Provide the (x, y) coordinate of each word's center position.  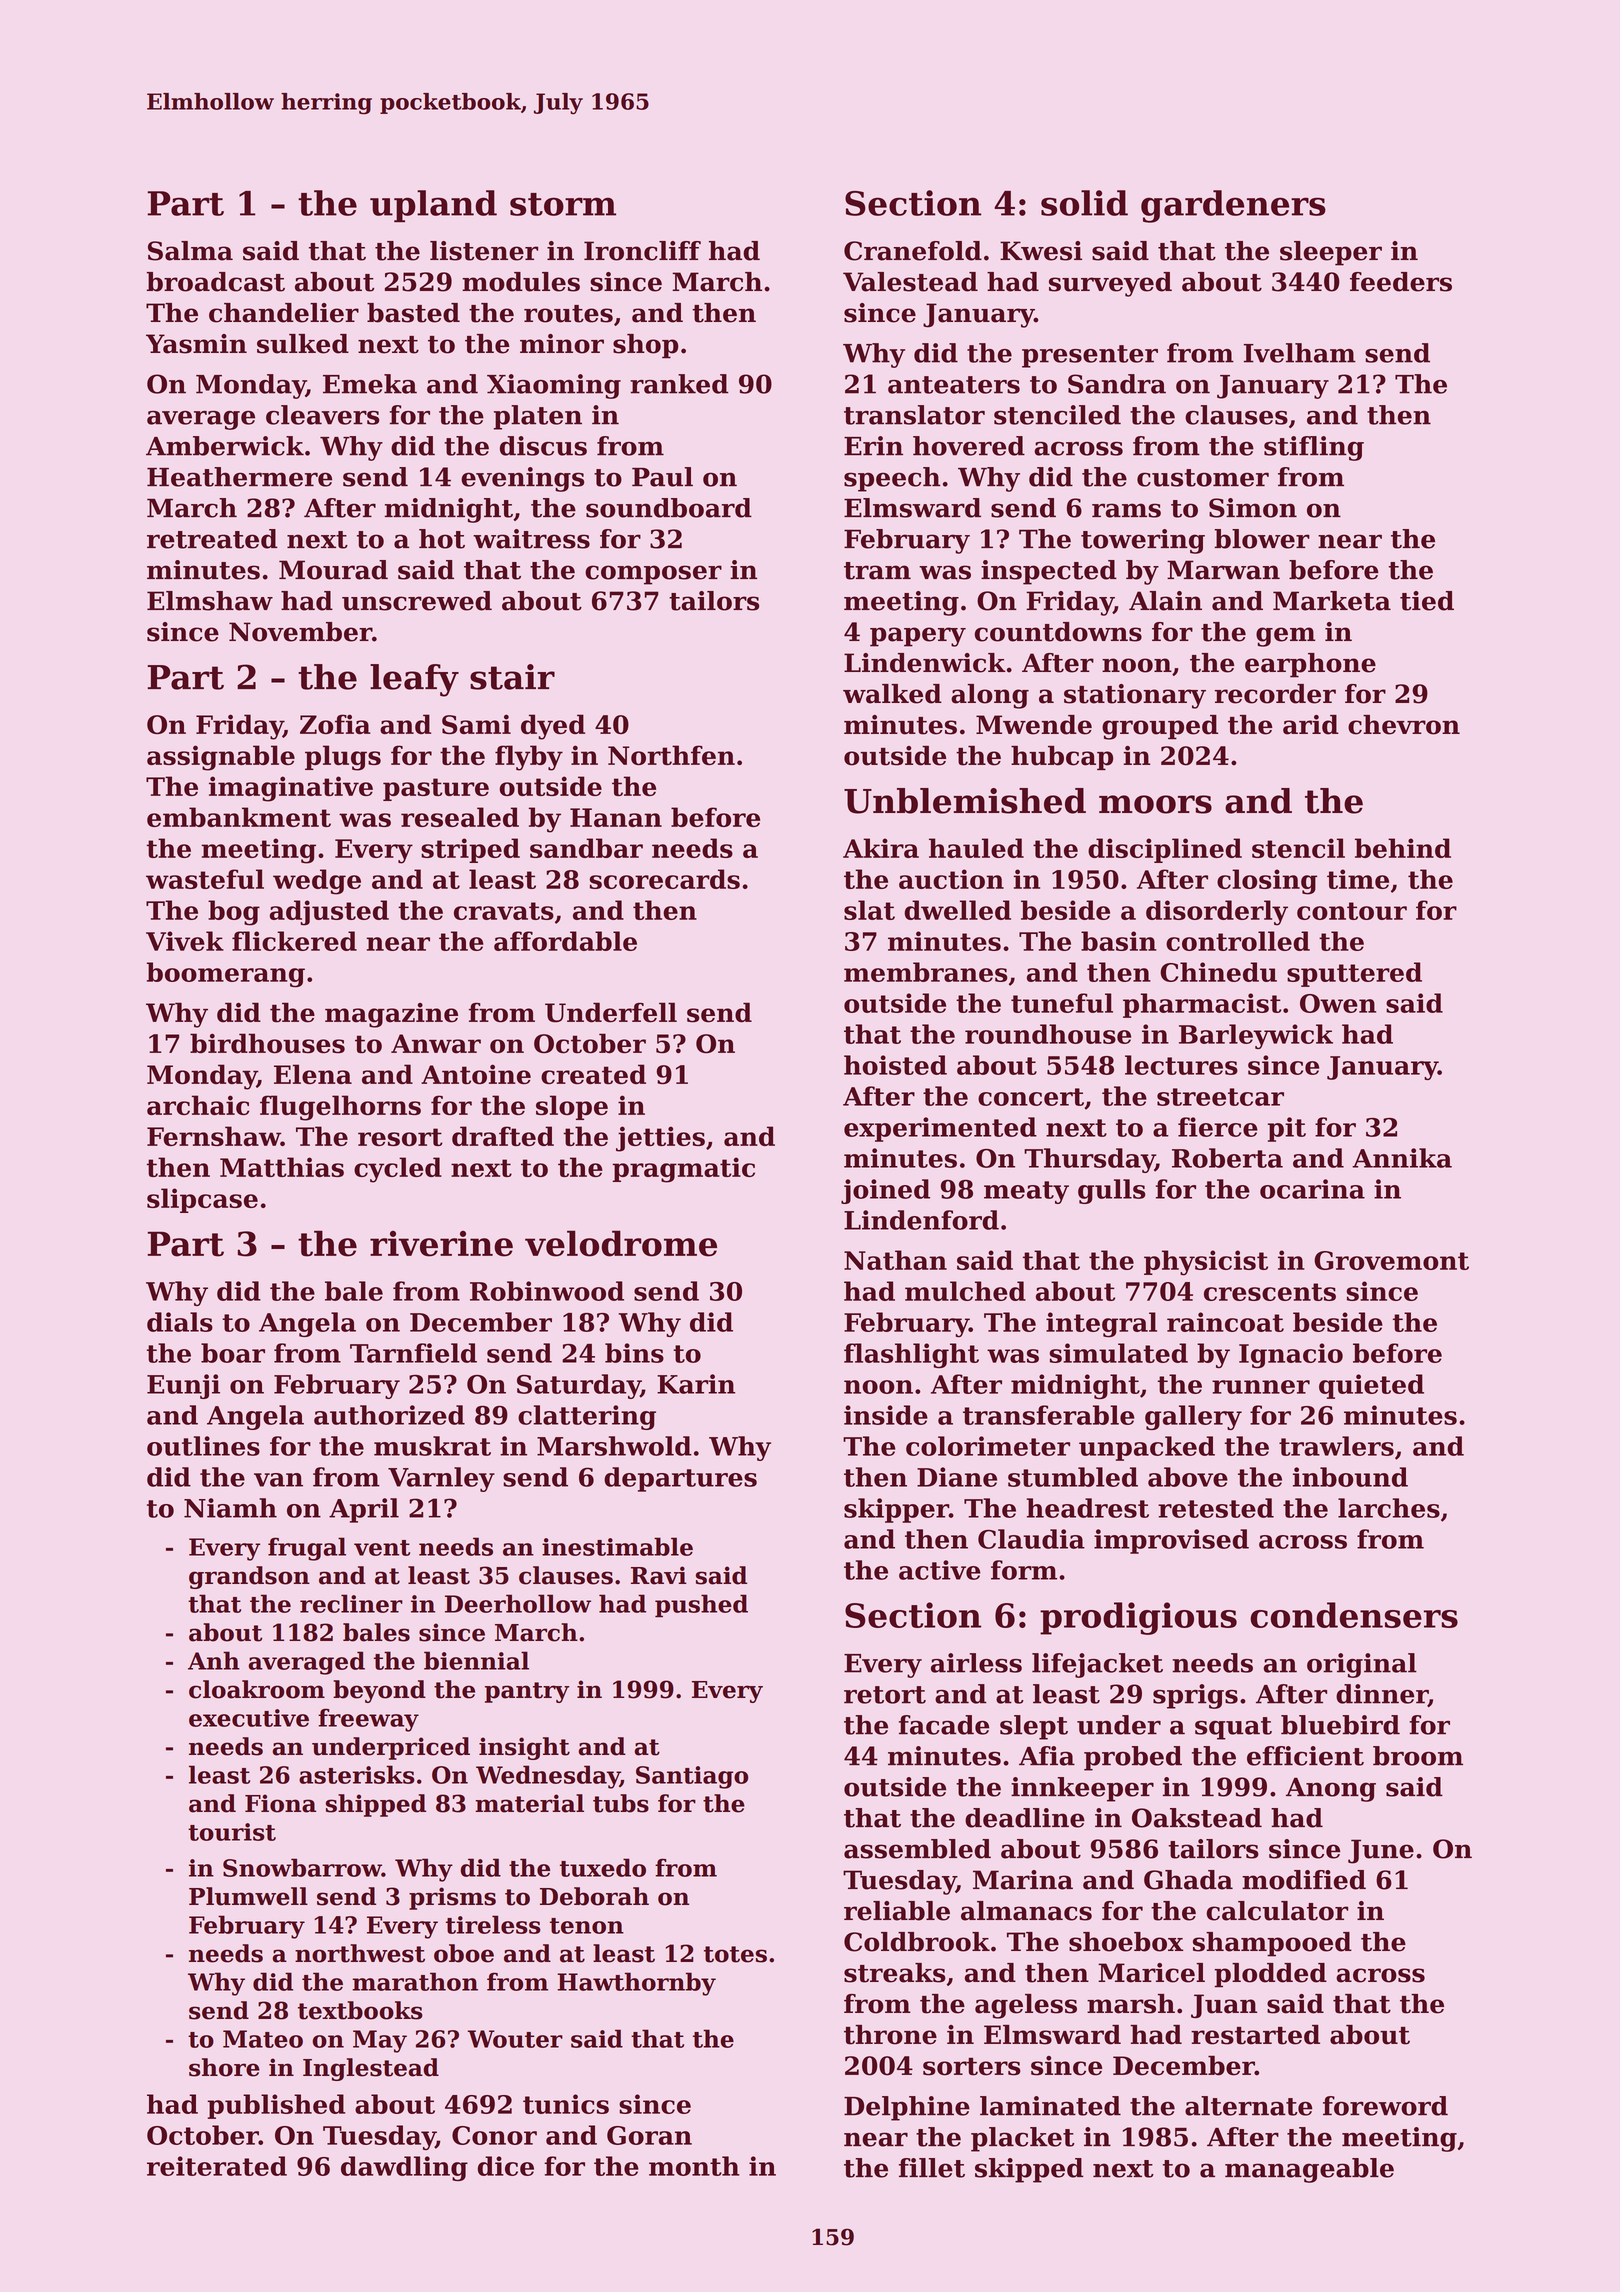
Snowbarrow (302, 1867)
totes (735, 1954)
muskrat (432, 1446)
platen (538, 417)
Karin (696, 1384)
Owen (1338, 1003)
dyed (553, 727)
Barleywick (1256, 1036)
